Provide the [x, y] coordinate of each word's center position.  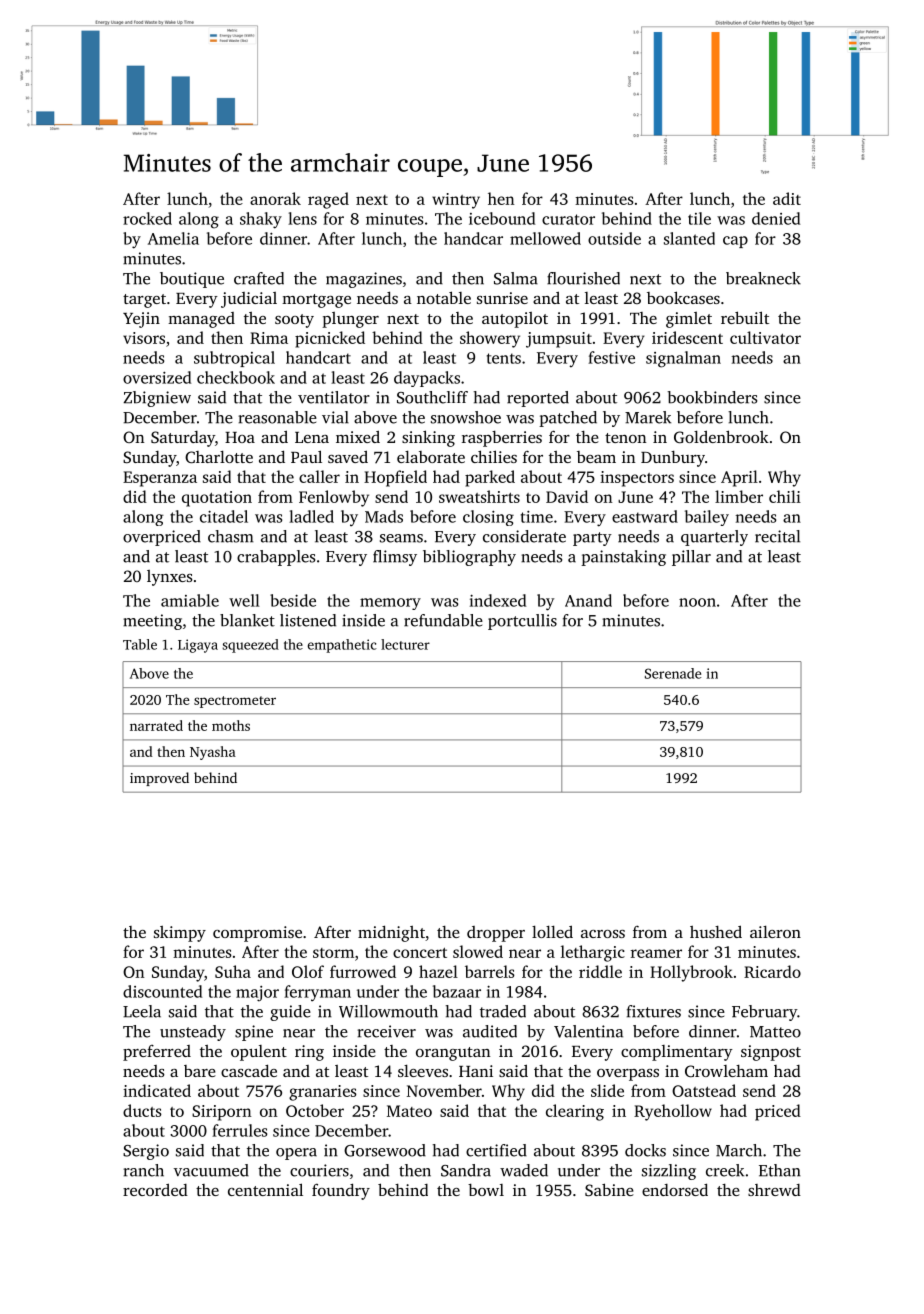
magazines [364, 280]
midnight [391, 933]
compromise [257, 934]
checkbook [236, 377]
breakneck [763, 278]
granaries [323, 1093]
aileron [775, 932]
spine [254, 1033]
